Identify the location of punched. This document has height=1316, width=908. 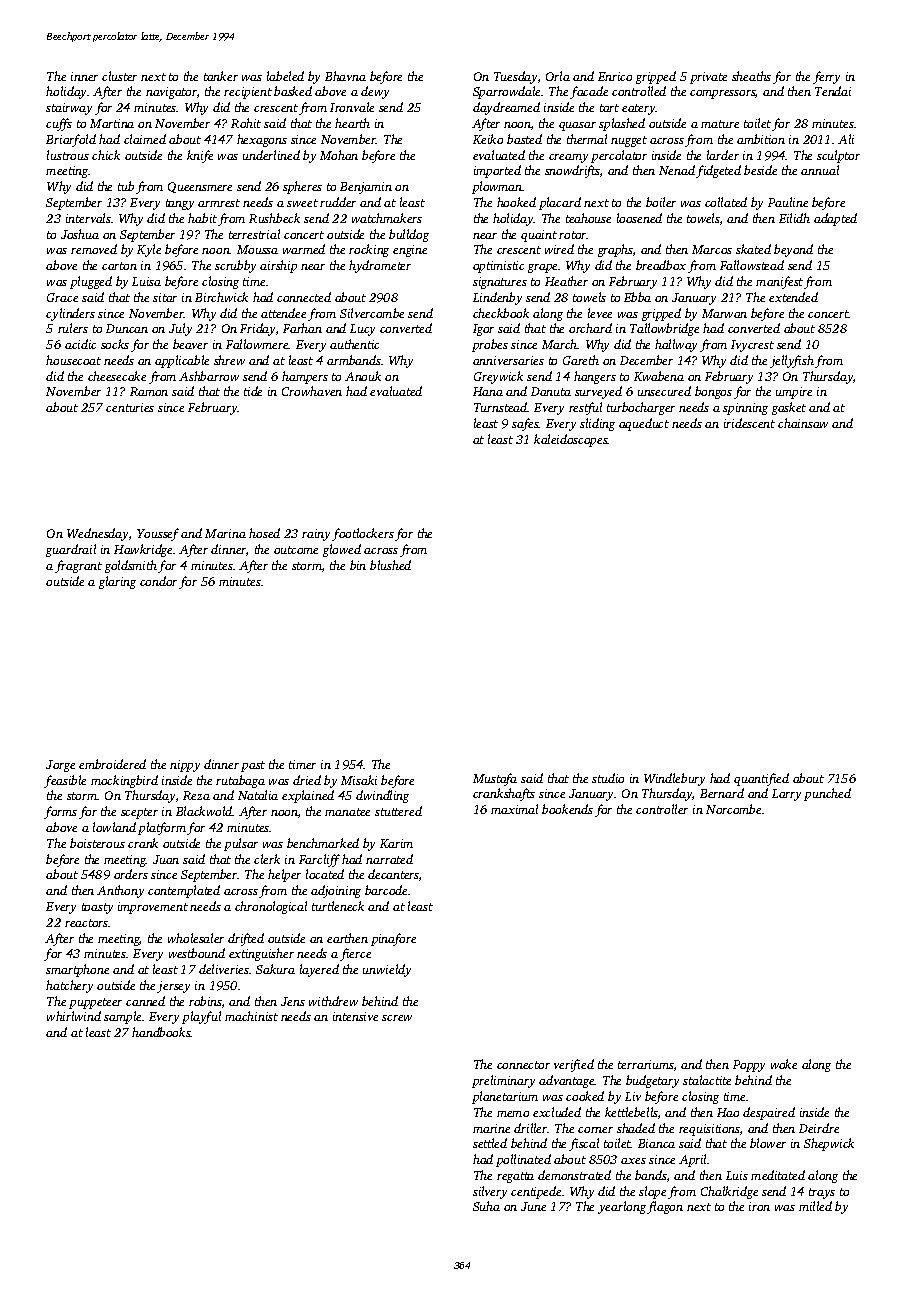
(827, 794).
